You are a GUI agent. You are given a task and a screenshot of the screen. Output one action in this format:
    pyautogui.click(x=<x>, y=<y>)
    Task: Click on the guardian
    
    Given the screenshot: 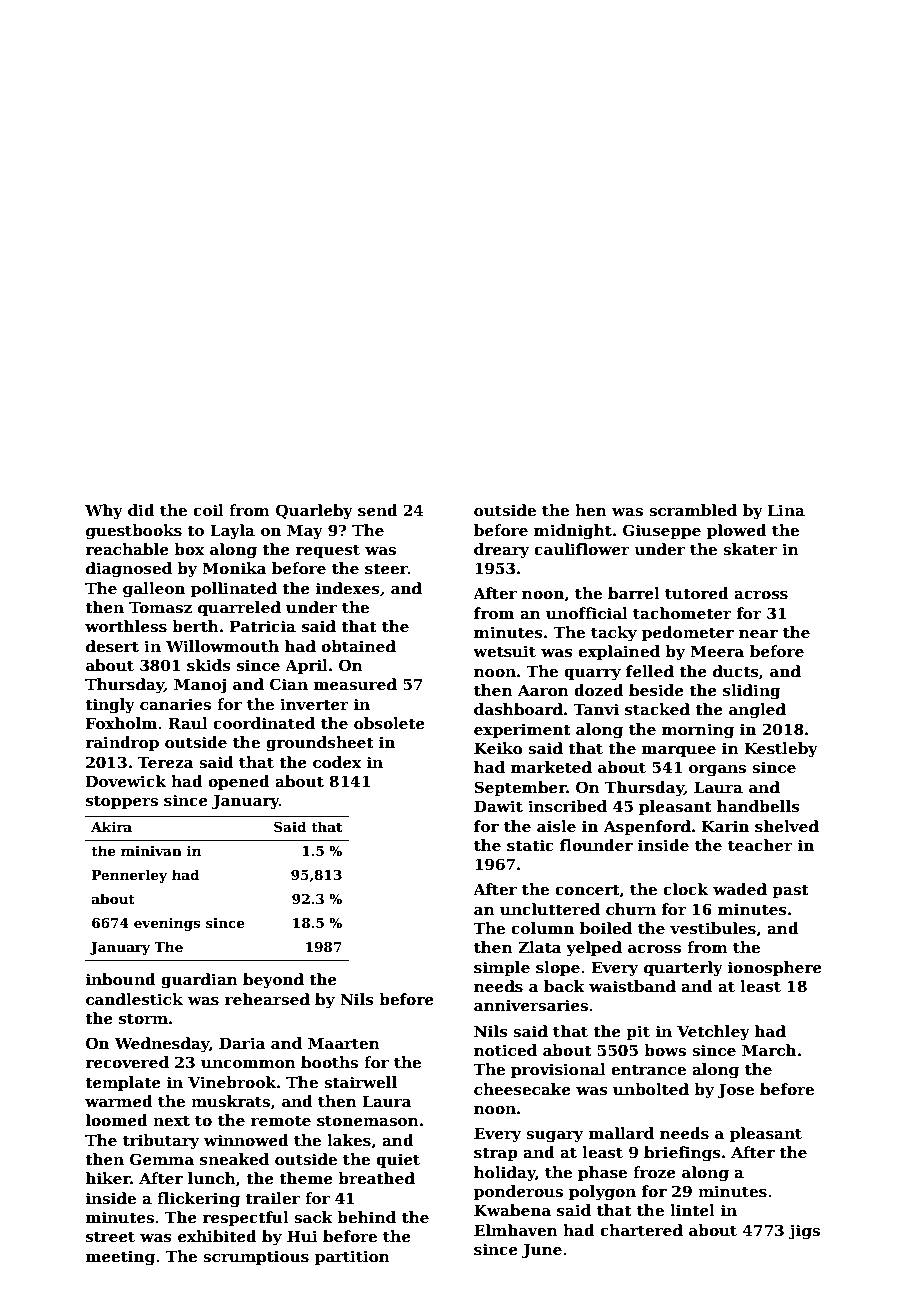 What is the action you would take?
    pyautogui.click(x=199, y=981)
